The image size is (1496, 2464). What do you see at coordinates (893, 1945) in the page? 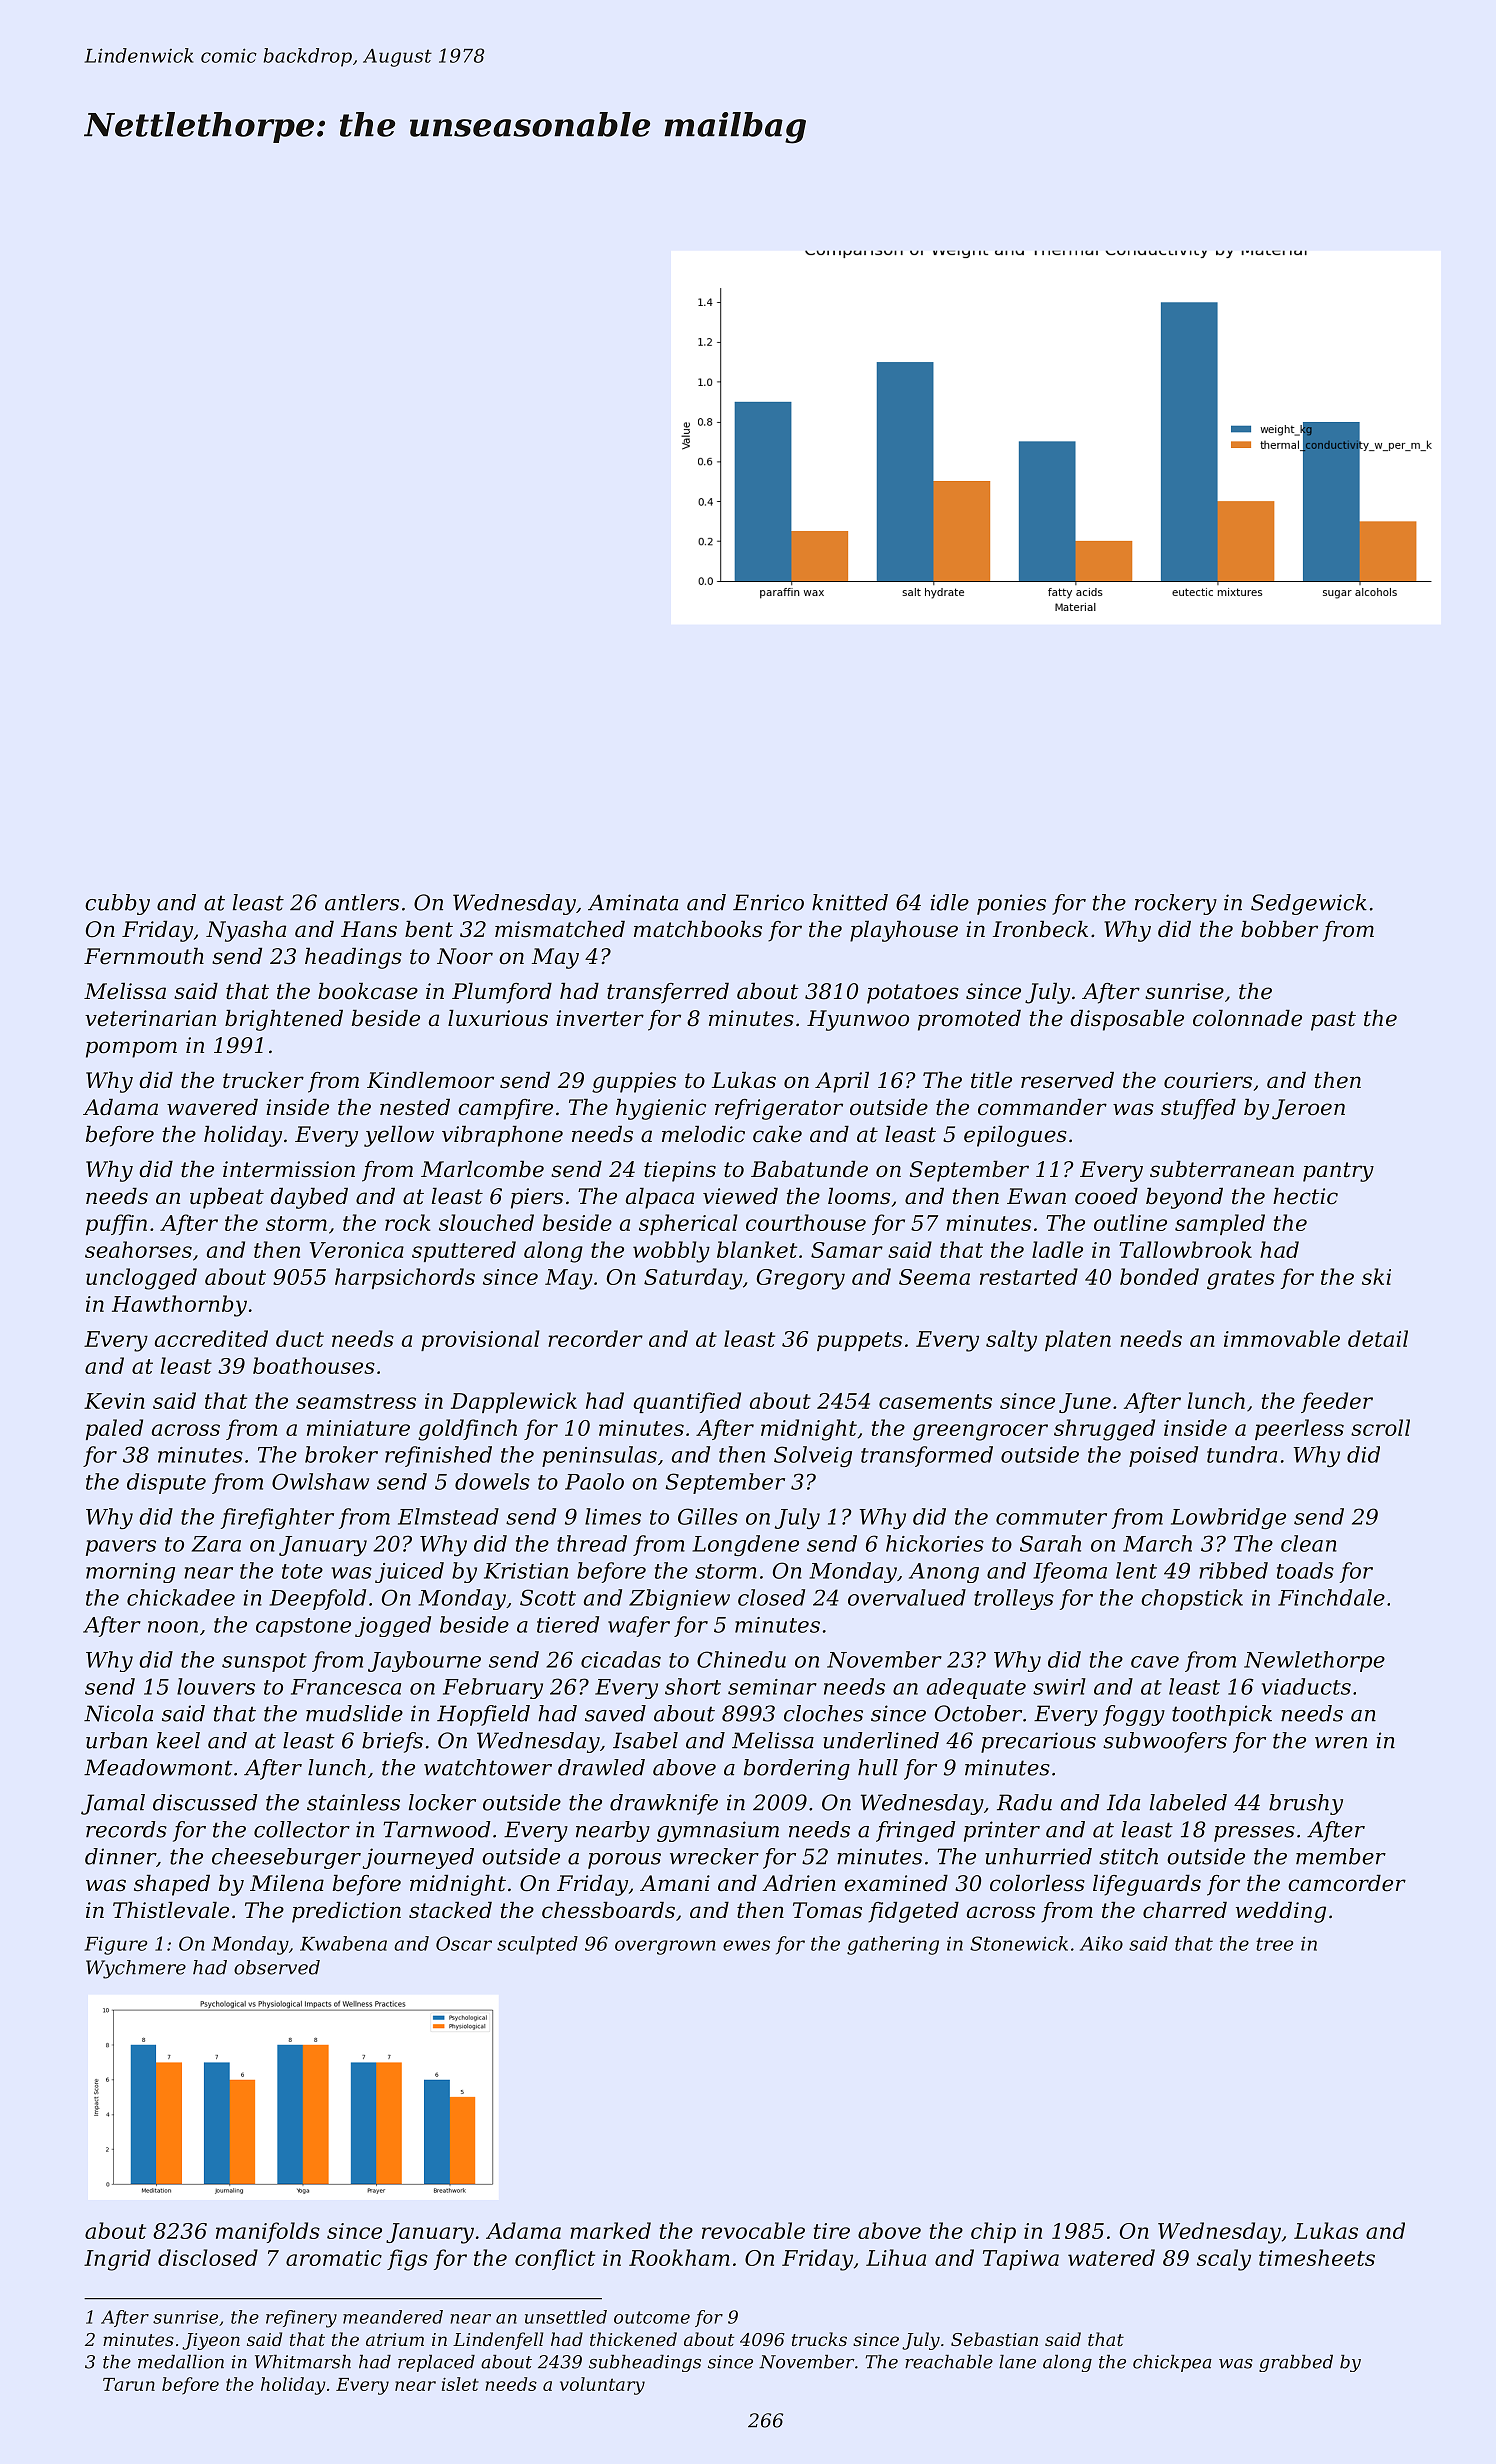
I see `gathering` at bounding box center [893, 1945].
